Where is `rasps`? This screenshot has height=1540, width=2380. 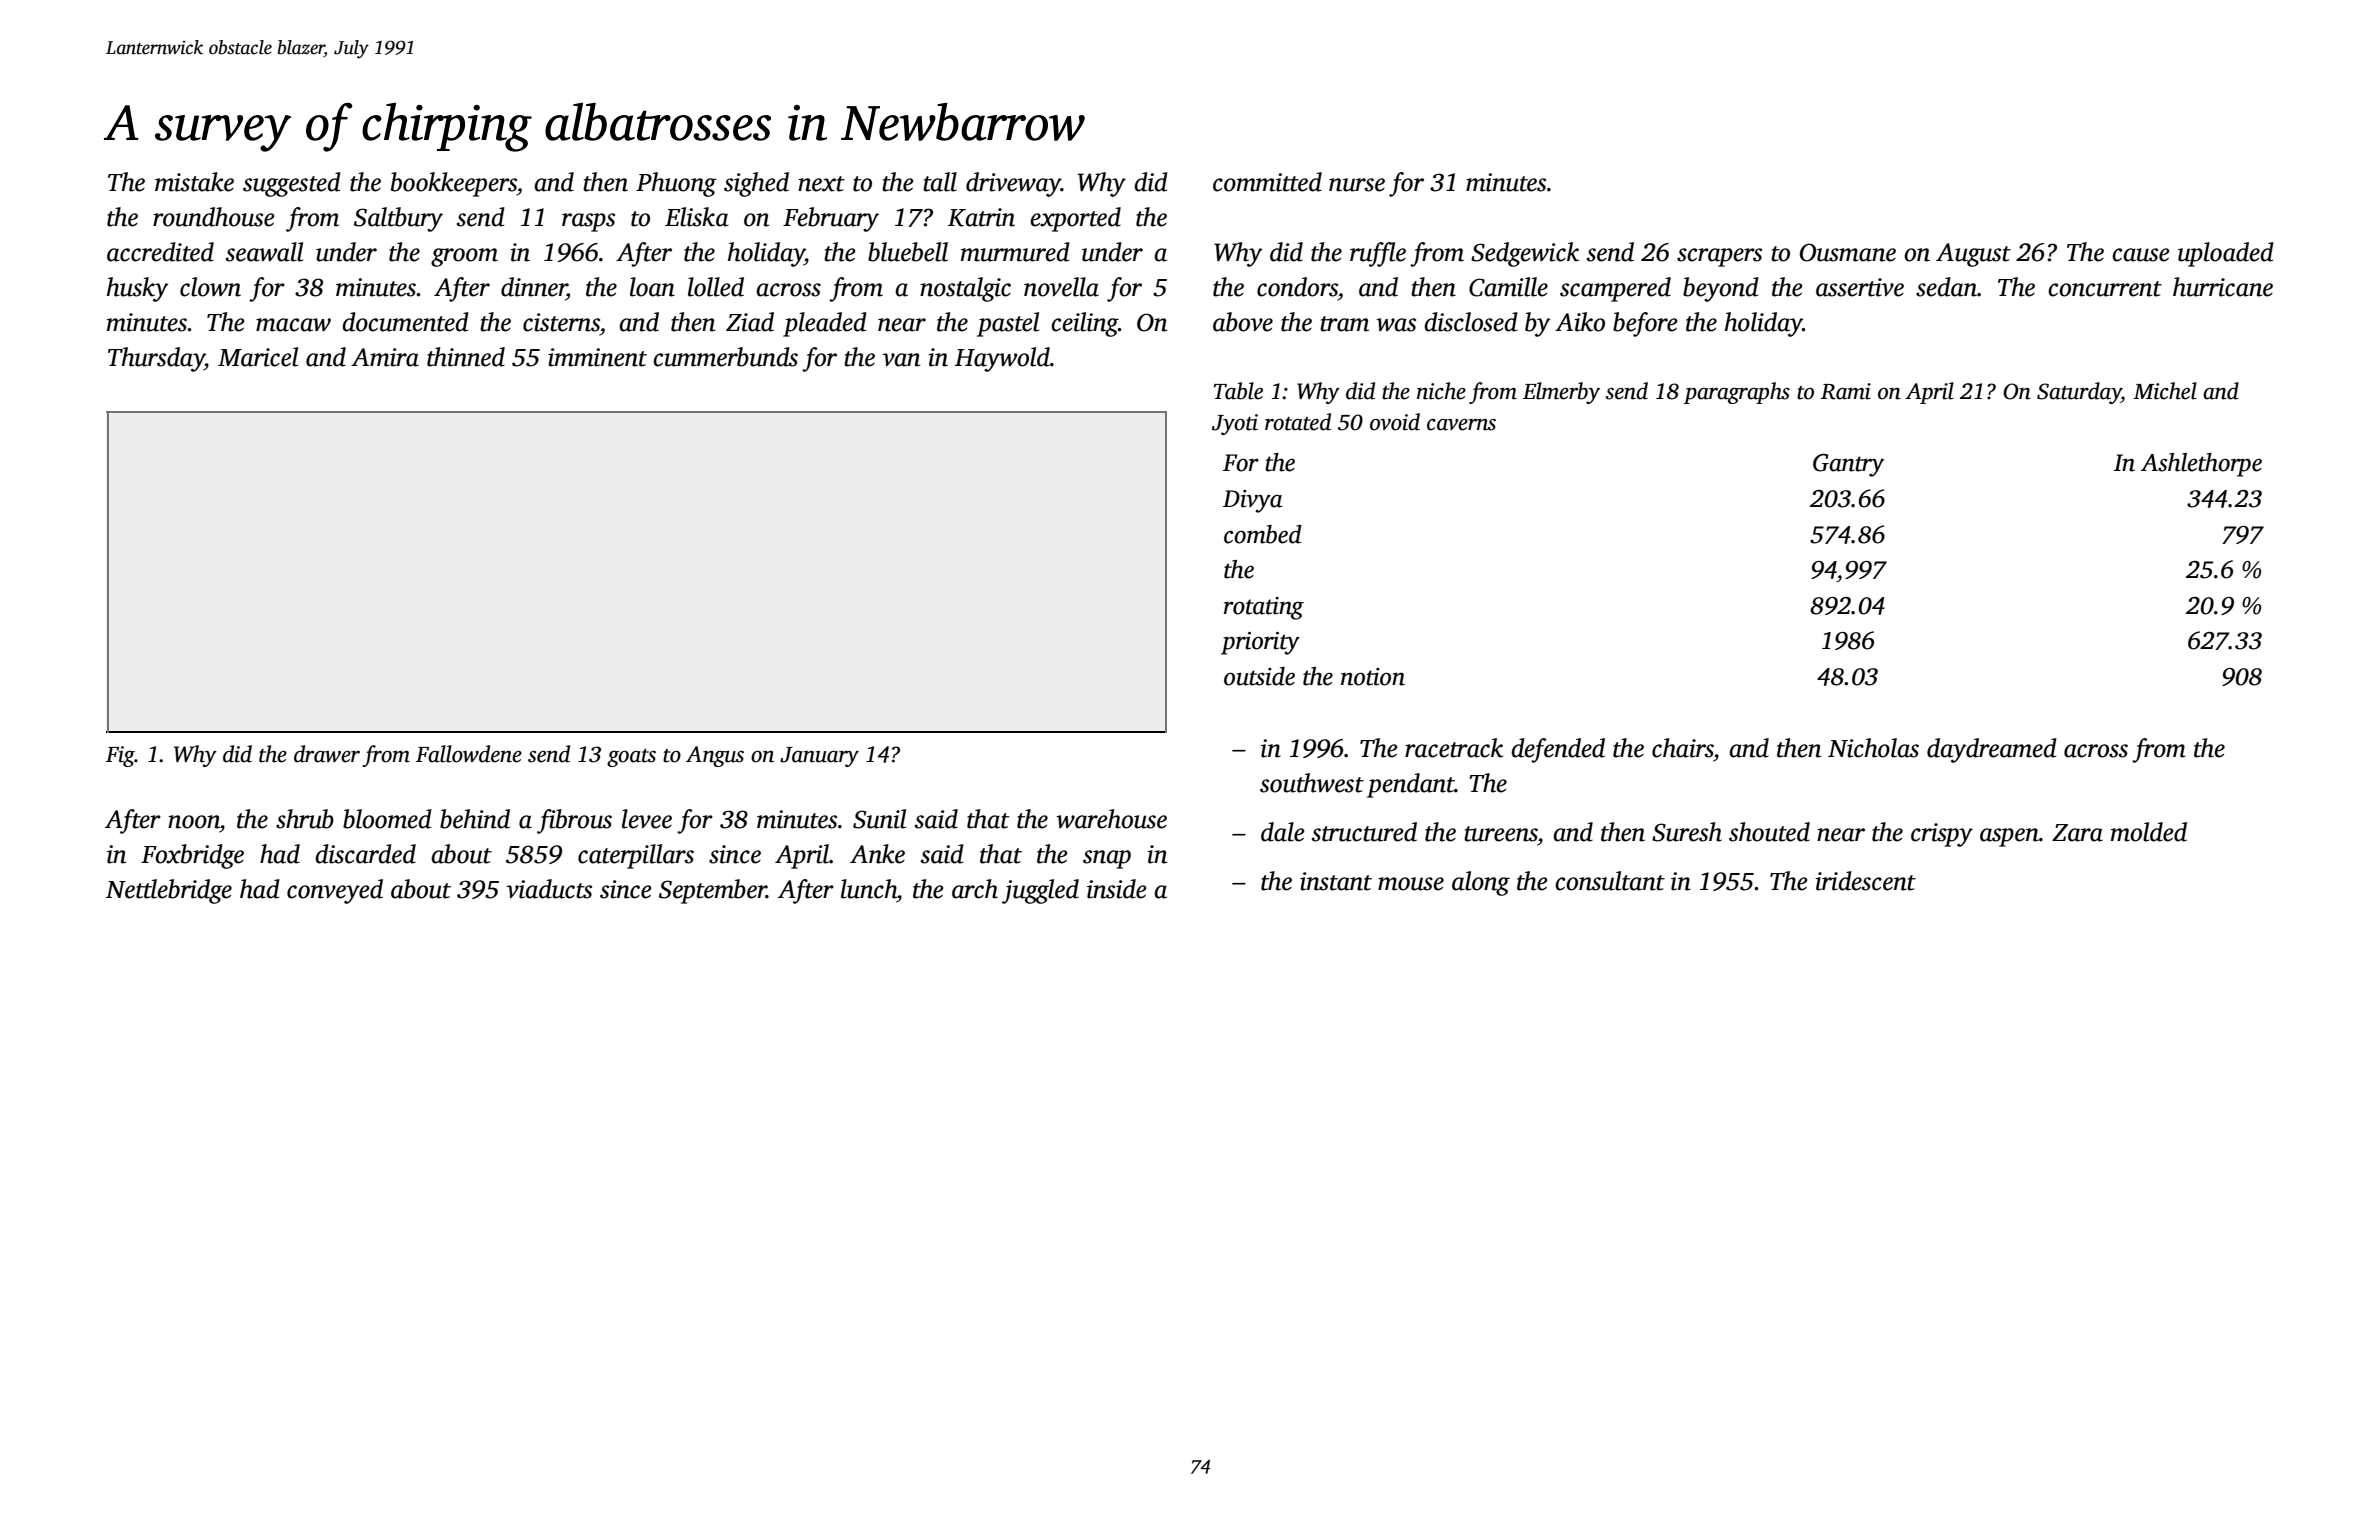 rasps is located at coordinates (588, 222).
